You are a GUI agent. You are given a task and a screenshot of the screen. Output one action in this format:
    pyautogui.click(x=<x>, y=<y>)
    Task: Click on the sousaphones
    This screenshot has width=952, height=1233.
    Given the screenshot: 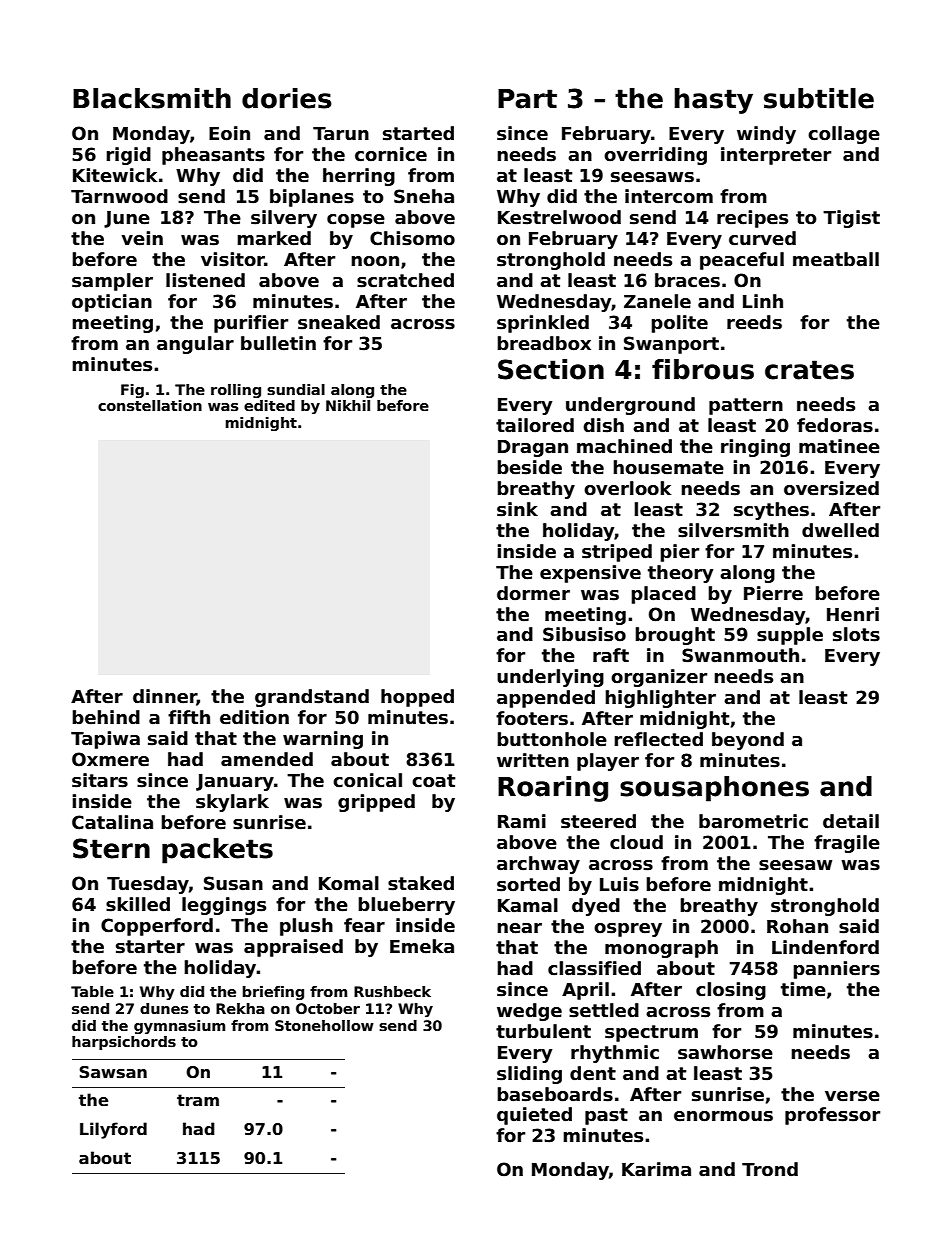 What is the action you would take?
    pyautogui.click(x=714, y=789)
